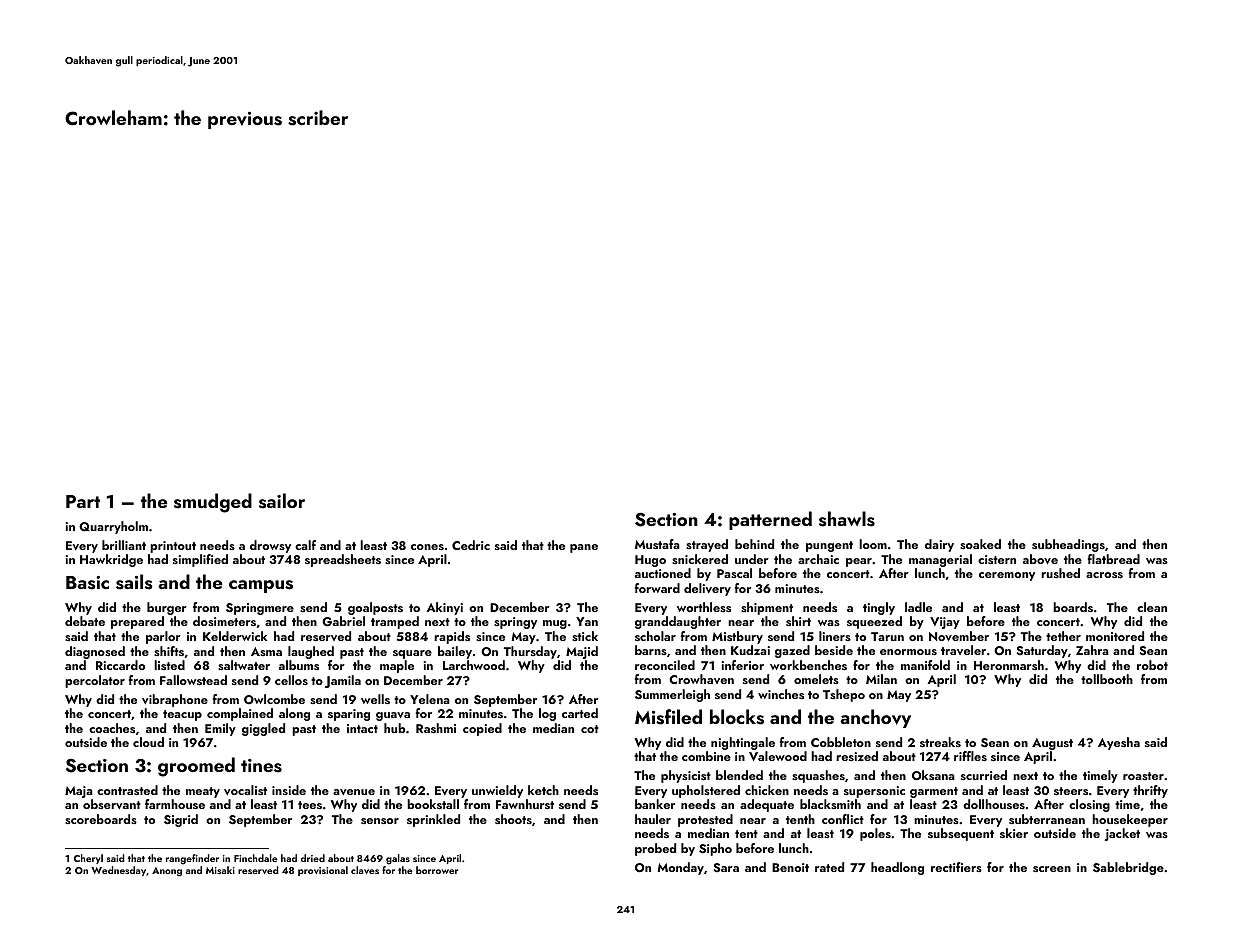  I want to click on shawls, so click(847, 519).
